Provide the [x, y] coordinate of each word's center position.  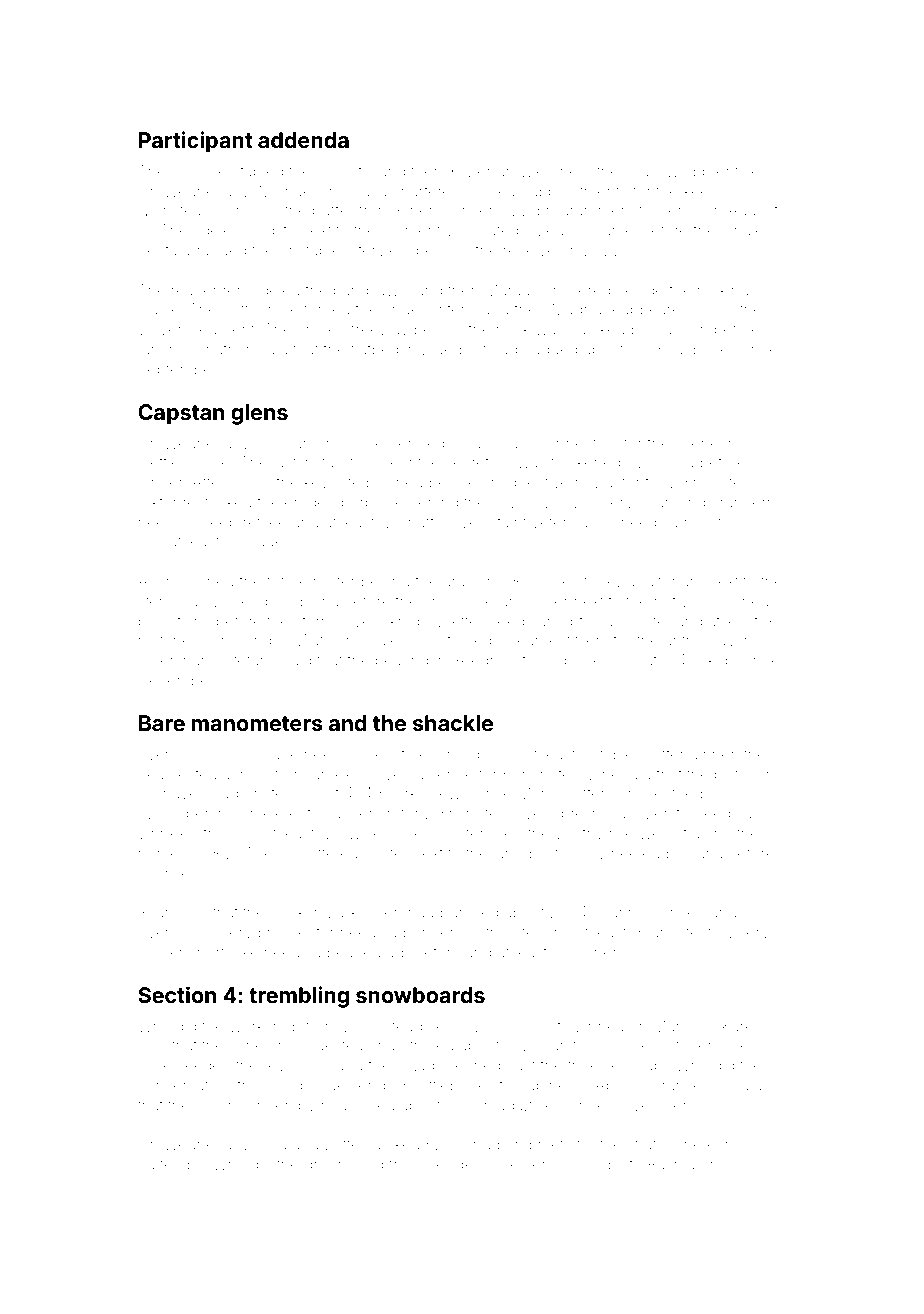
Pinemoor [432, 210]
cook [288, 913]
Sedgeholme [473, 1166]
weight [663, 835]
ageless [220, 232]
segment [223, 331]
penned [417, 444]
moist [703, 522]
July [739, 1166]
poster [386, 855]
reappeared [648, 310]
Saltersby [171, 1166]
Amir [154, 581]
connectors [578, 443]
